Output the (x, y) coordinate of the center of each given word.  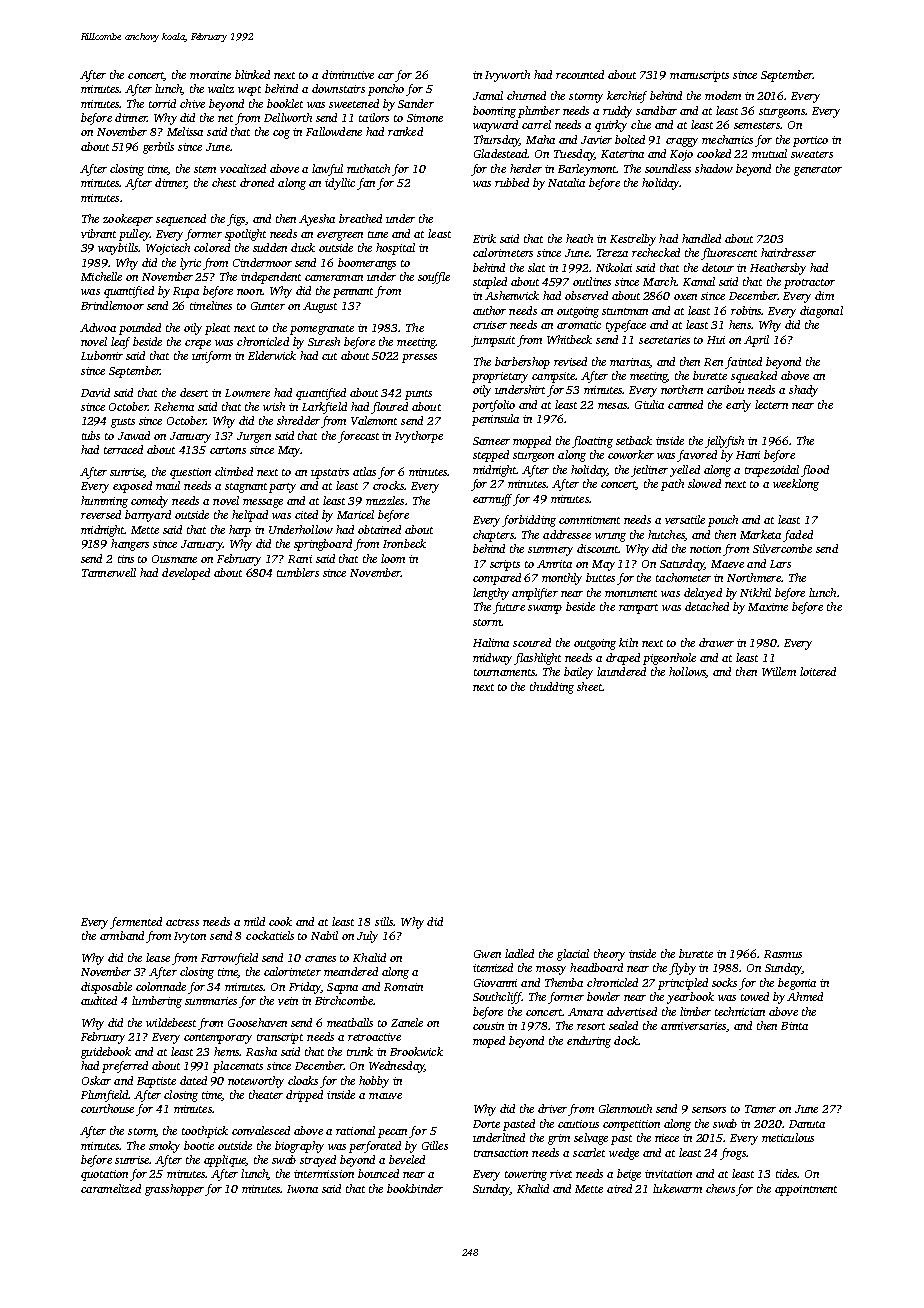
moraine (210, 75)
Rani (300, 559)
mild (254, 921)
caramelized (111, 1188)
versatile (685, 519)
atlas (364, 471)
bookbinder (415, 1188)
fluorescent (729, 254)
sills (384, 921)
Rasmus (783, 954)
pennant (353, 293)
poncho (386, 90)
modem (723, 95)
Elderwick (272, 355)
